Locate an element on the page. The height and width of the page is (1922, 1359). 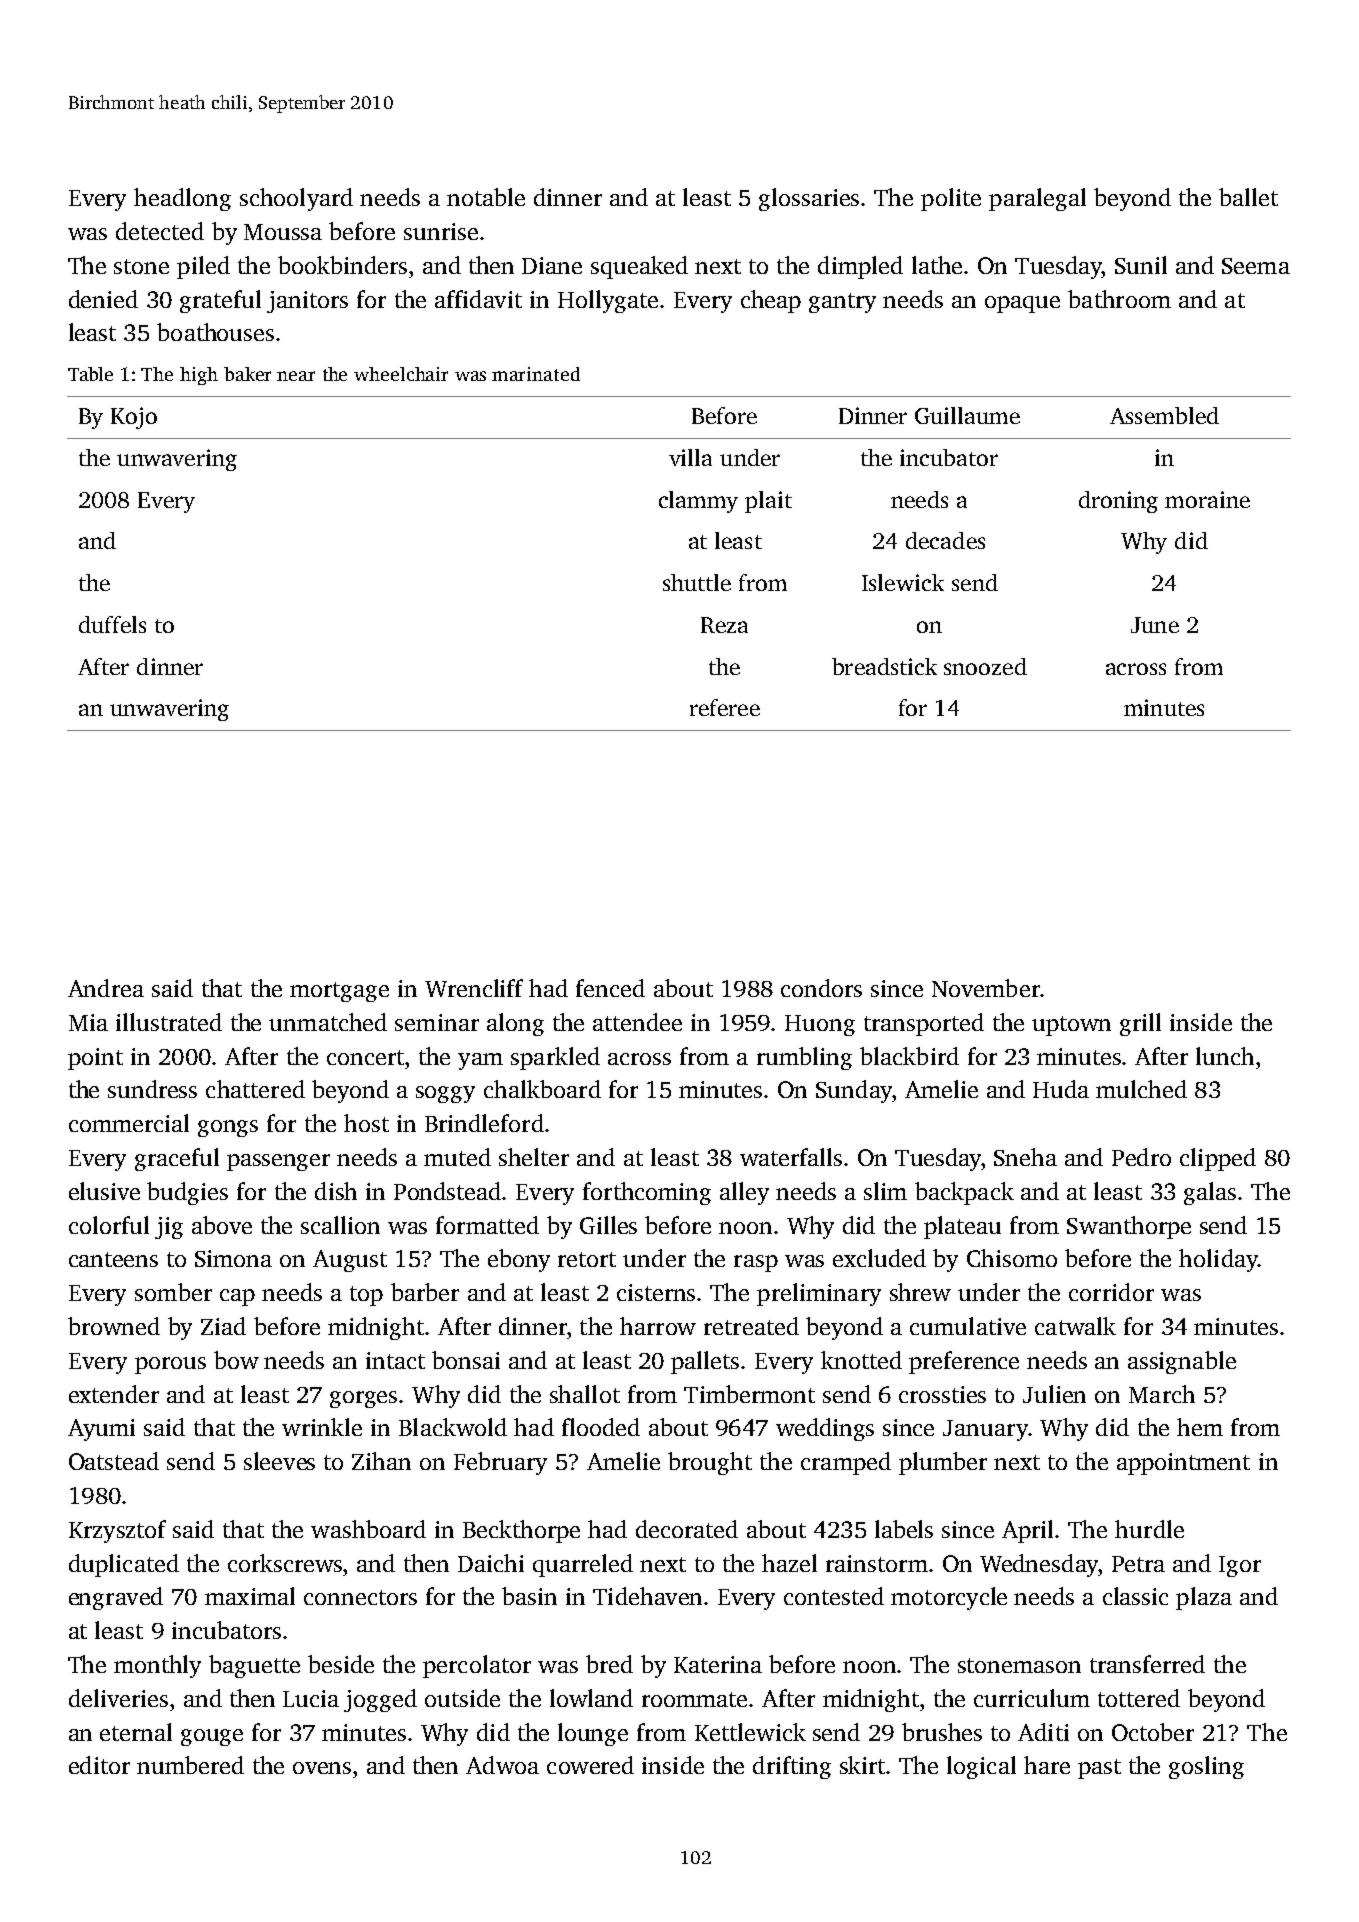
dimpled is located at coordinates (860, 267).
